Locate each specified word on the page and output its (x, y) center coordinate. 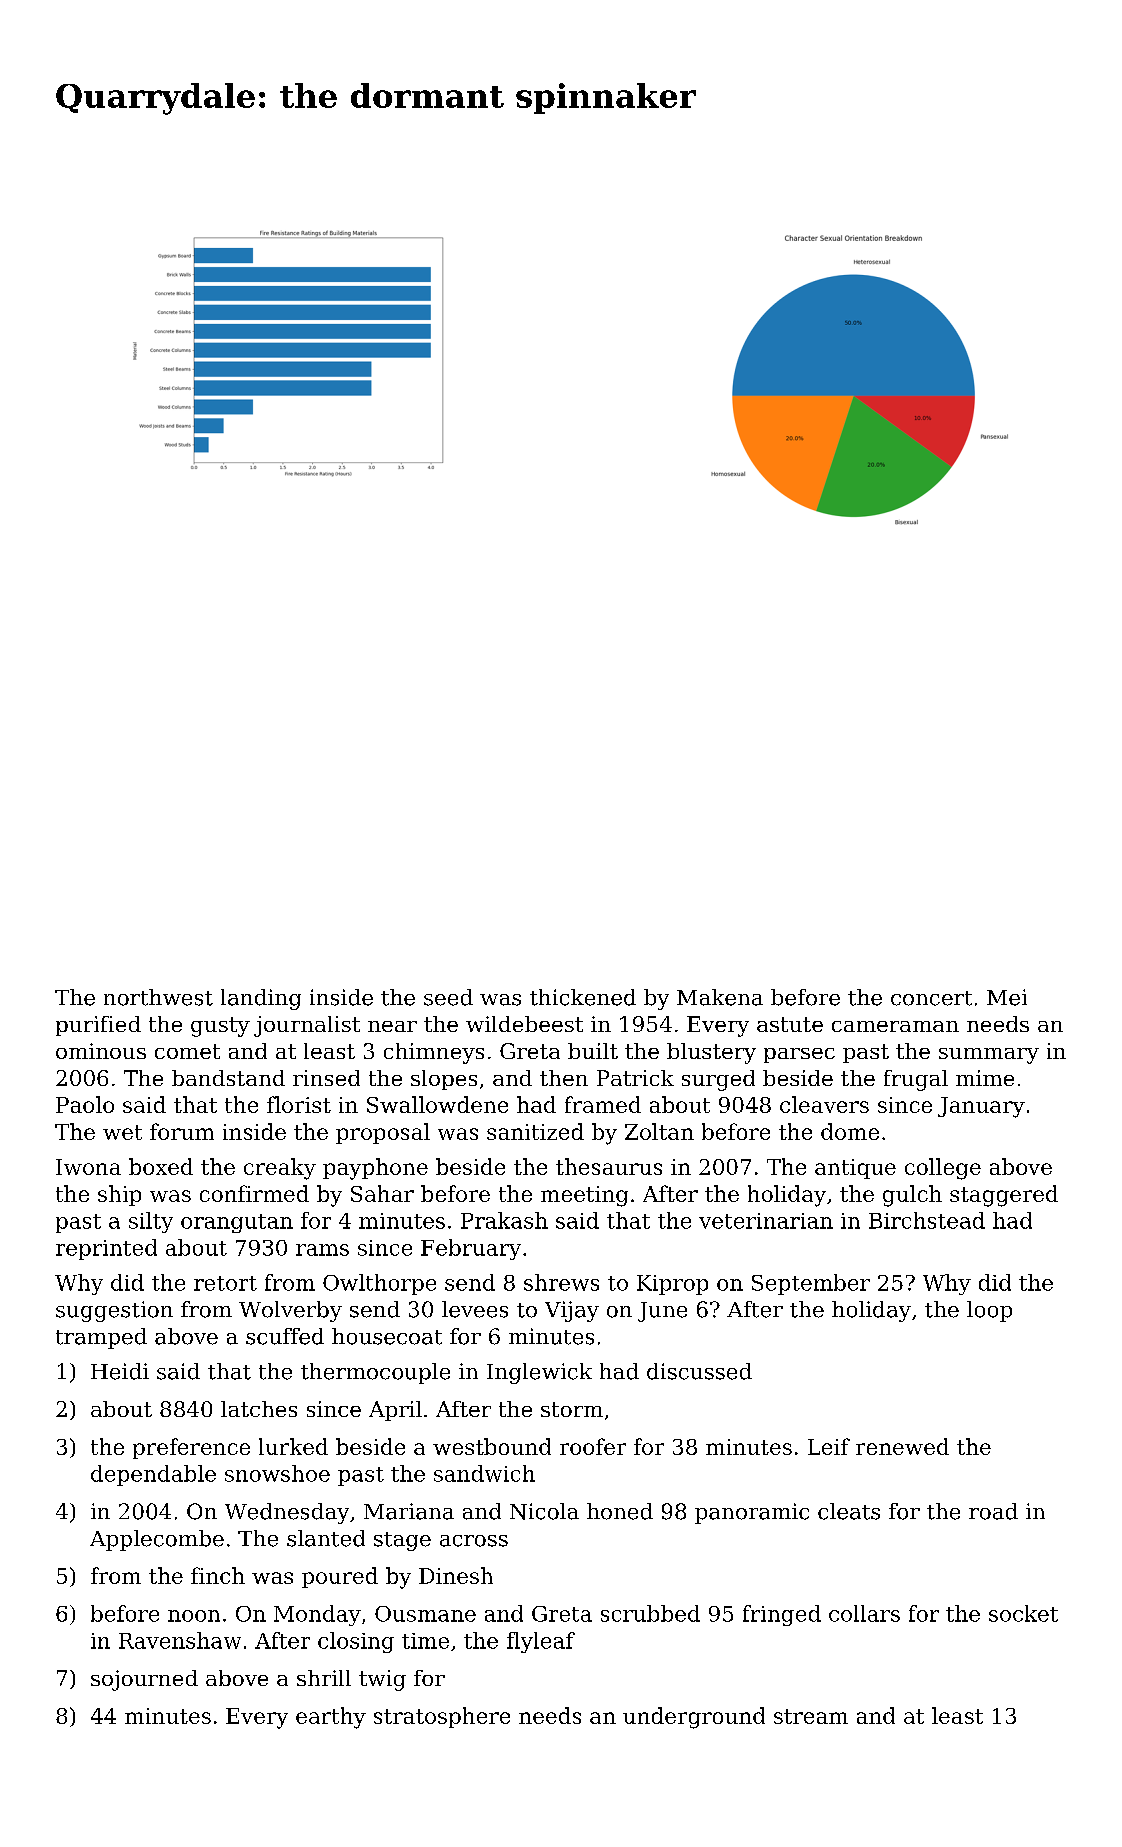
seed (448, 997)
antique (855, 1169)
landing (261, 999)
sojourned (144, 1680)
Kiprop (672, 1285)
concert (931, 998)
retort (225, 1283)
